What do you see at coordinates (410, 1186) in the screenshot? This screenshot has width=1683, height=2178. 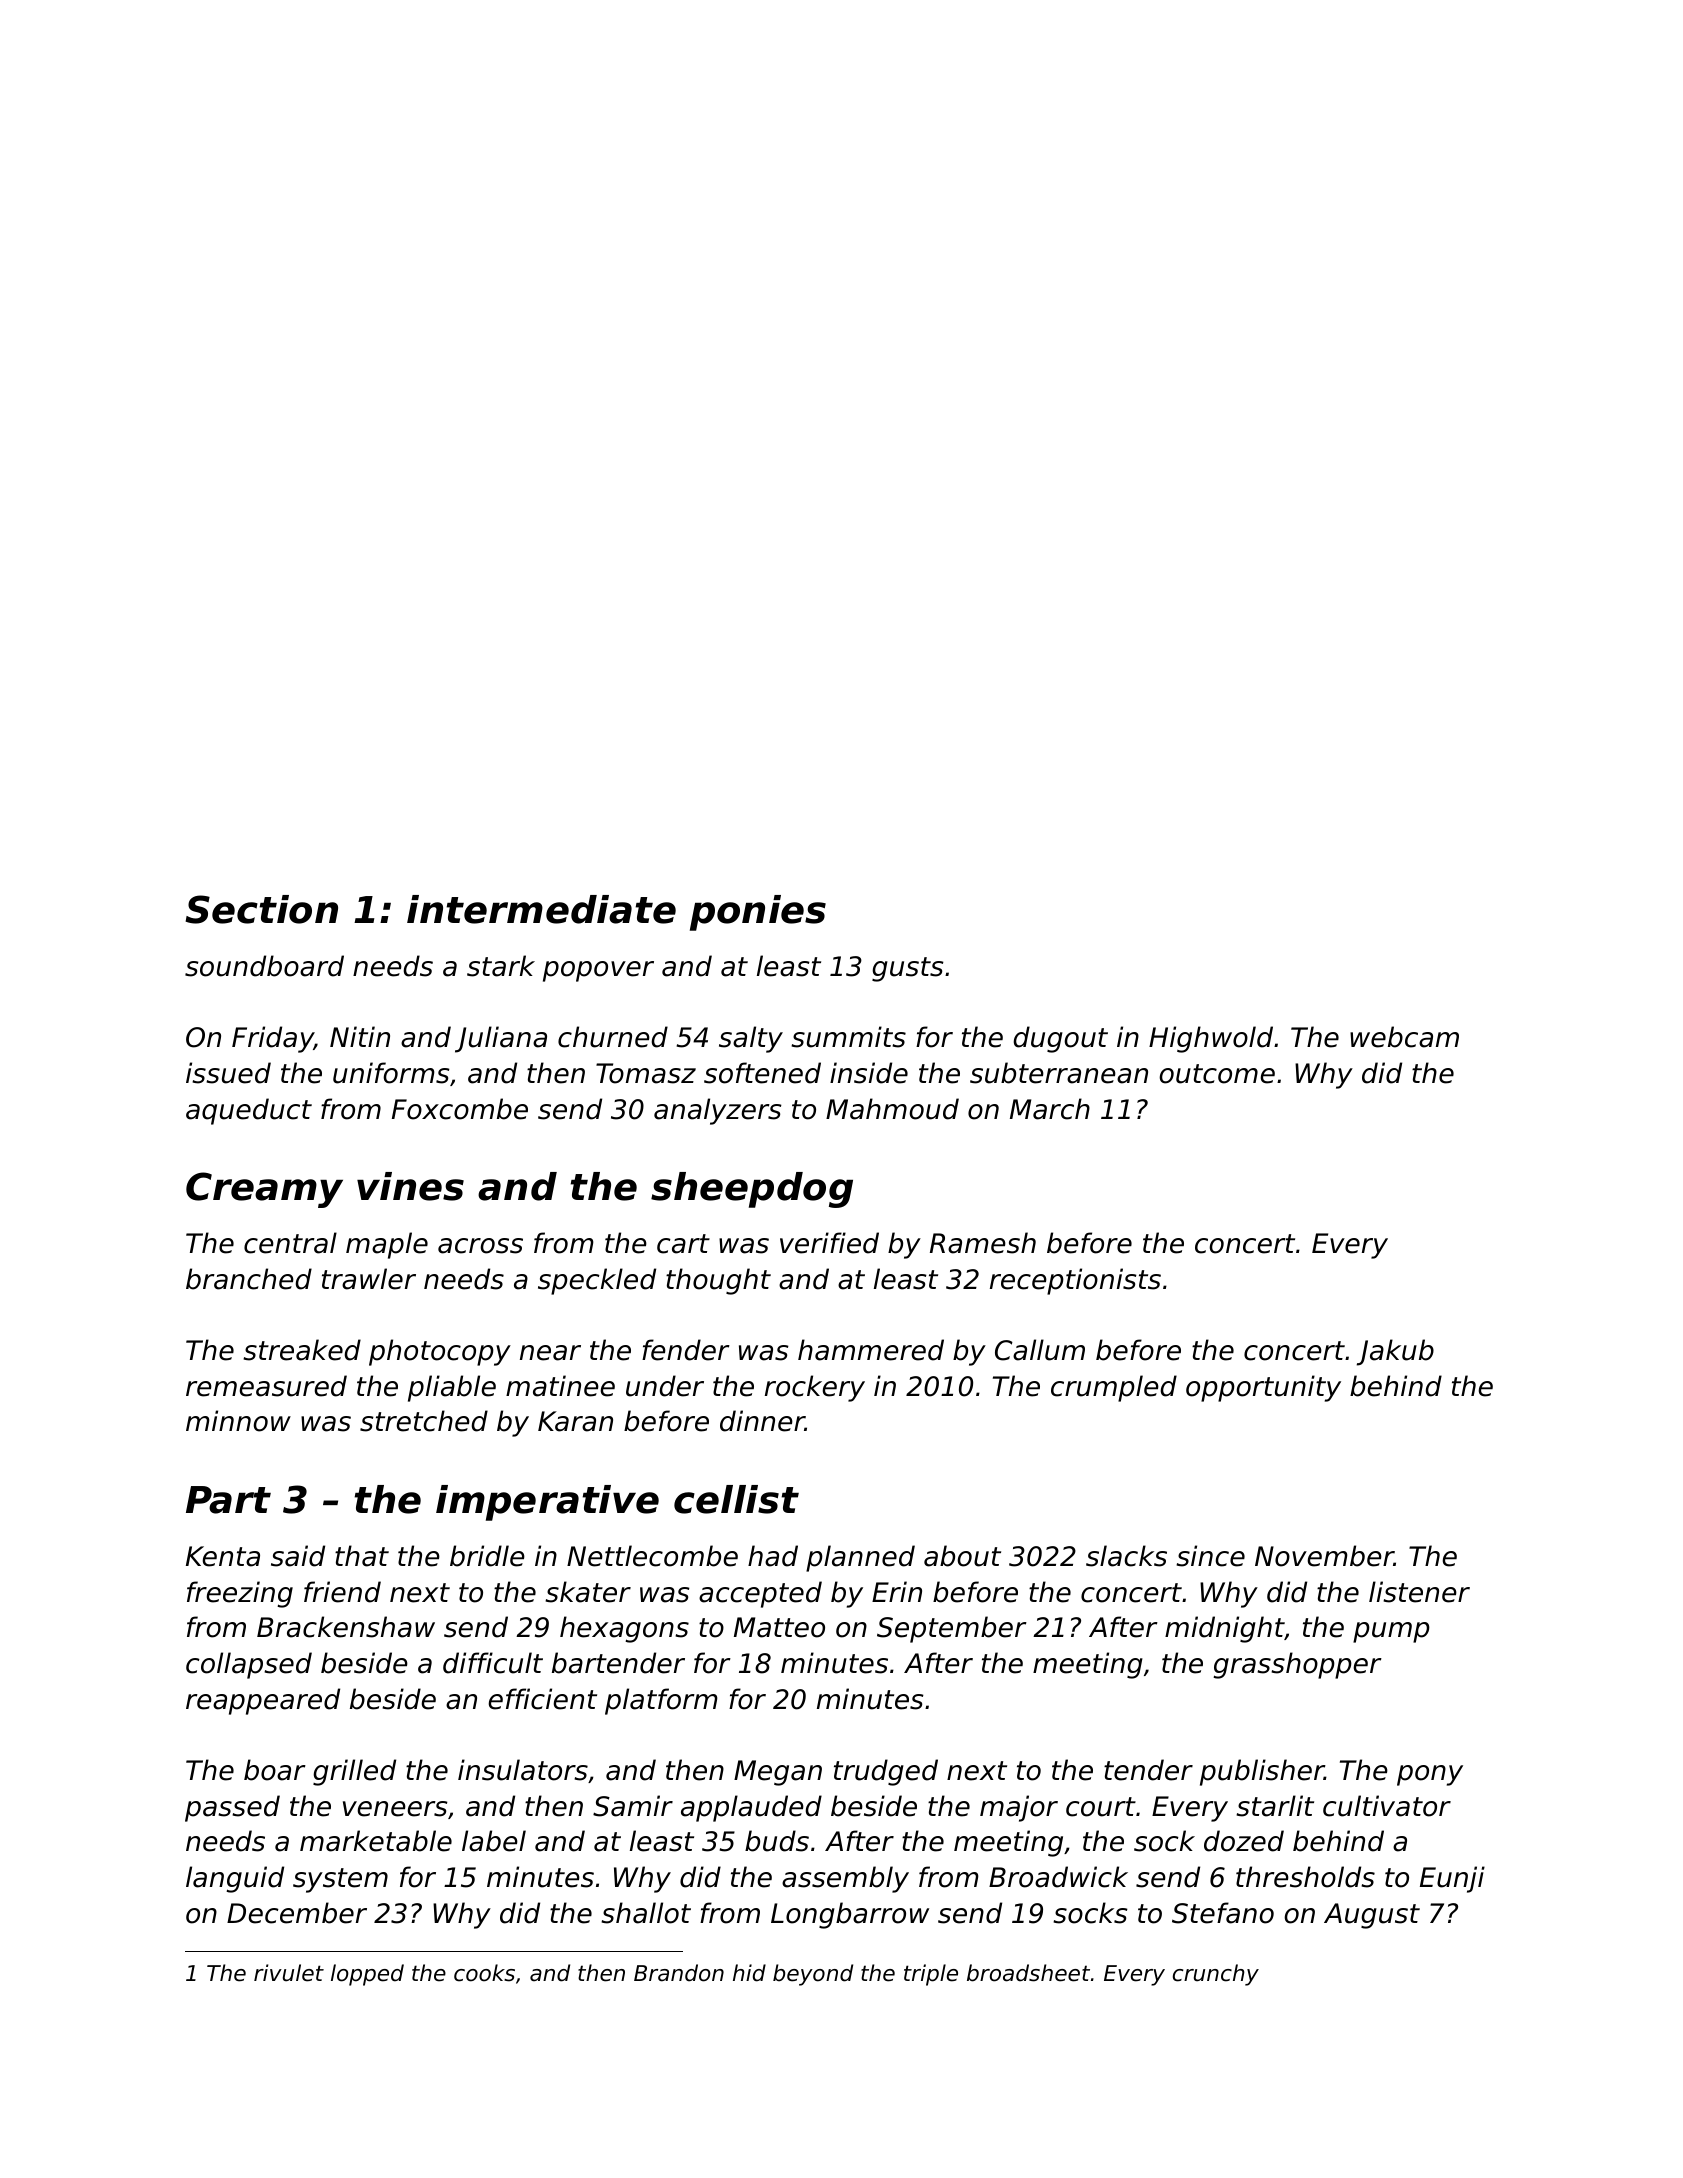 I see `vines` at bounding box center [410, 1186].
